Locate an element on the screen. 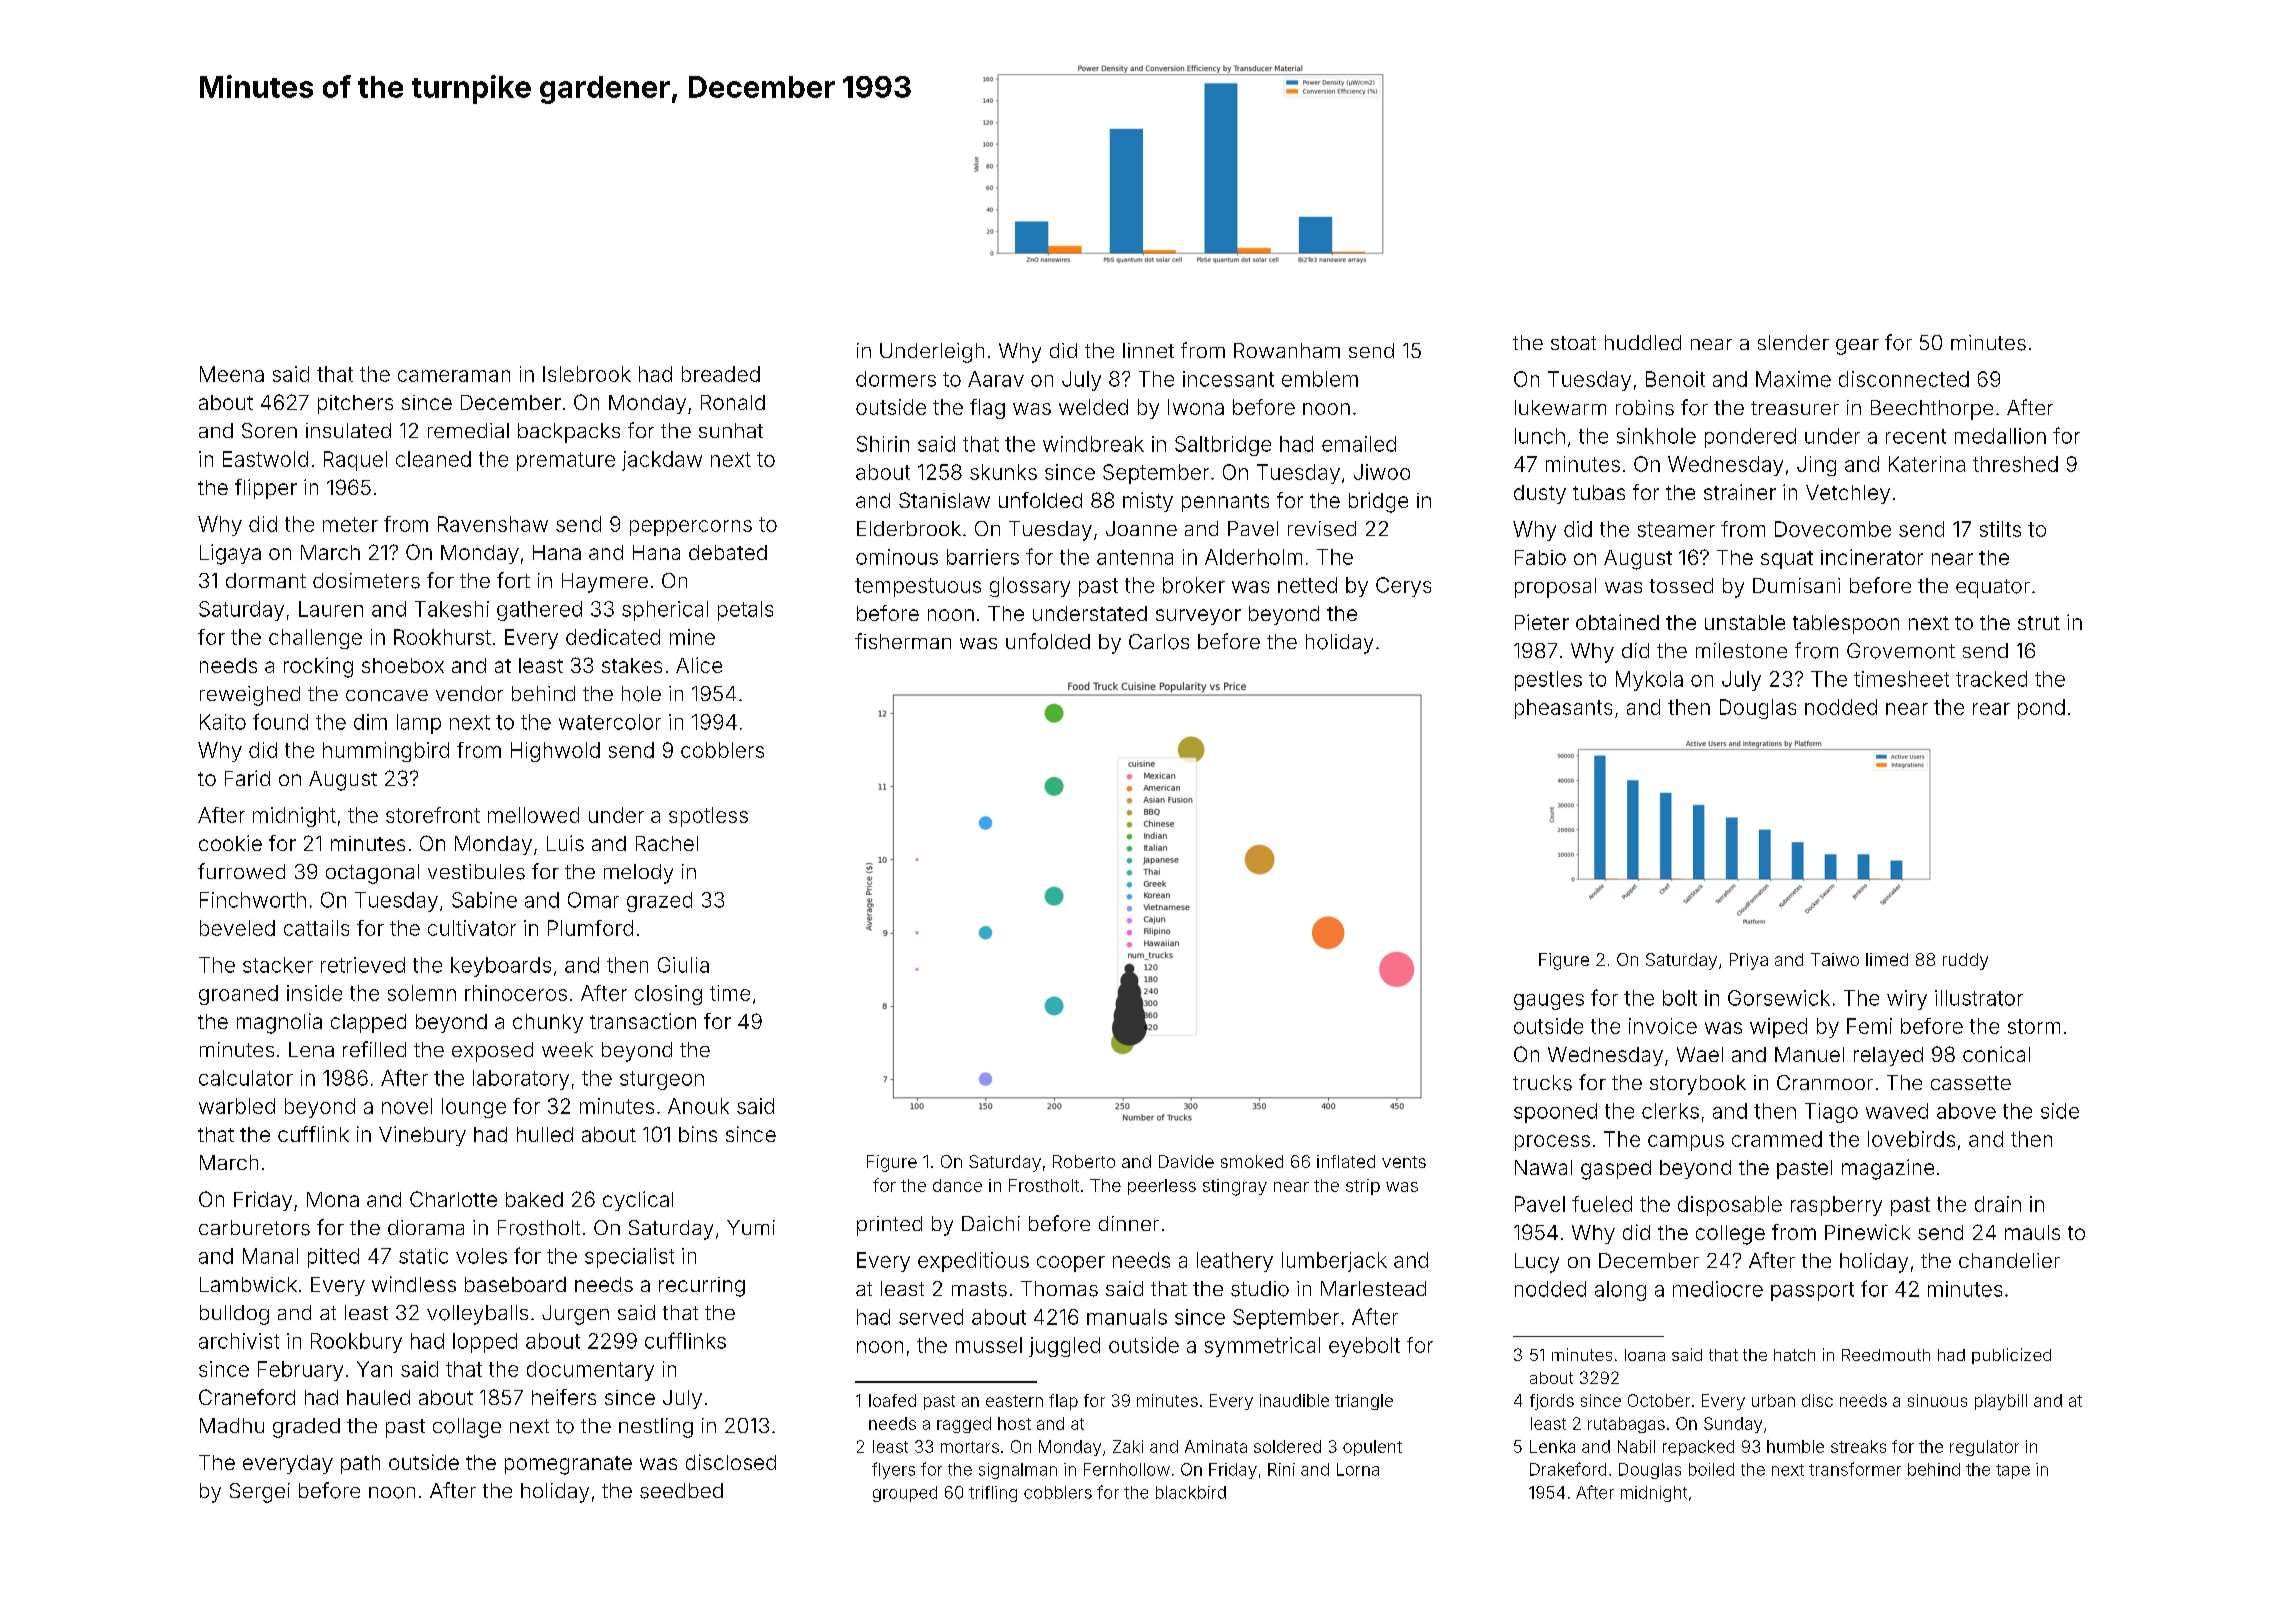  medallion is located at coordinates (2000, 436).
